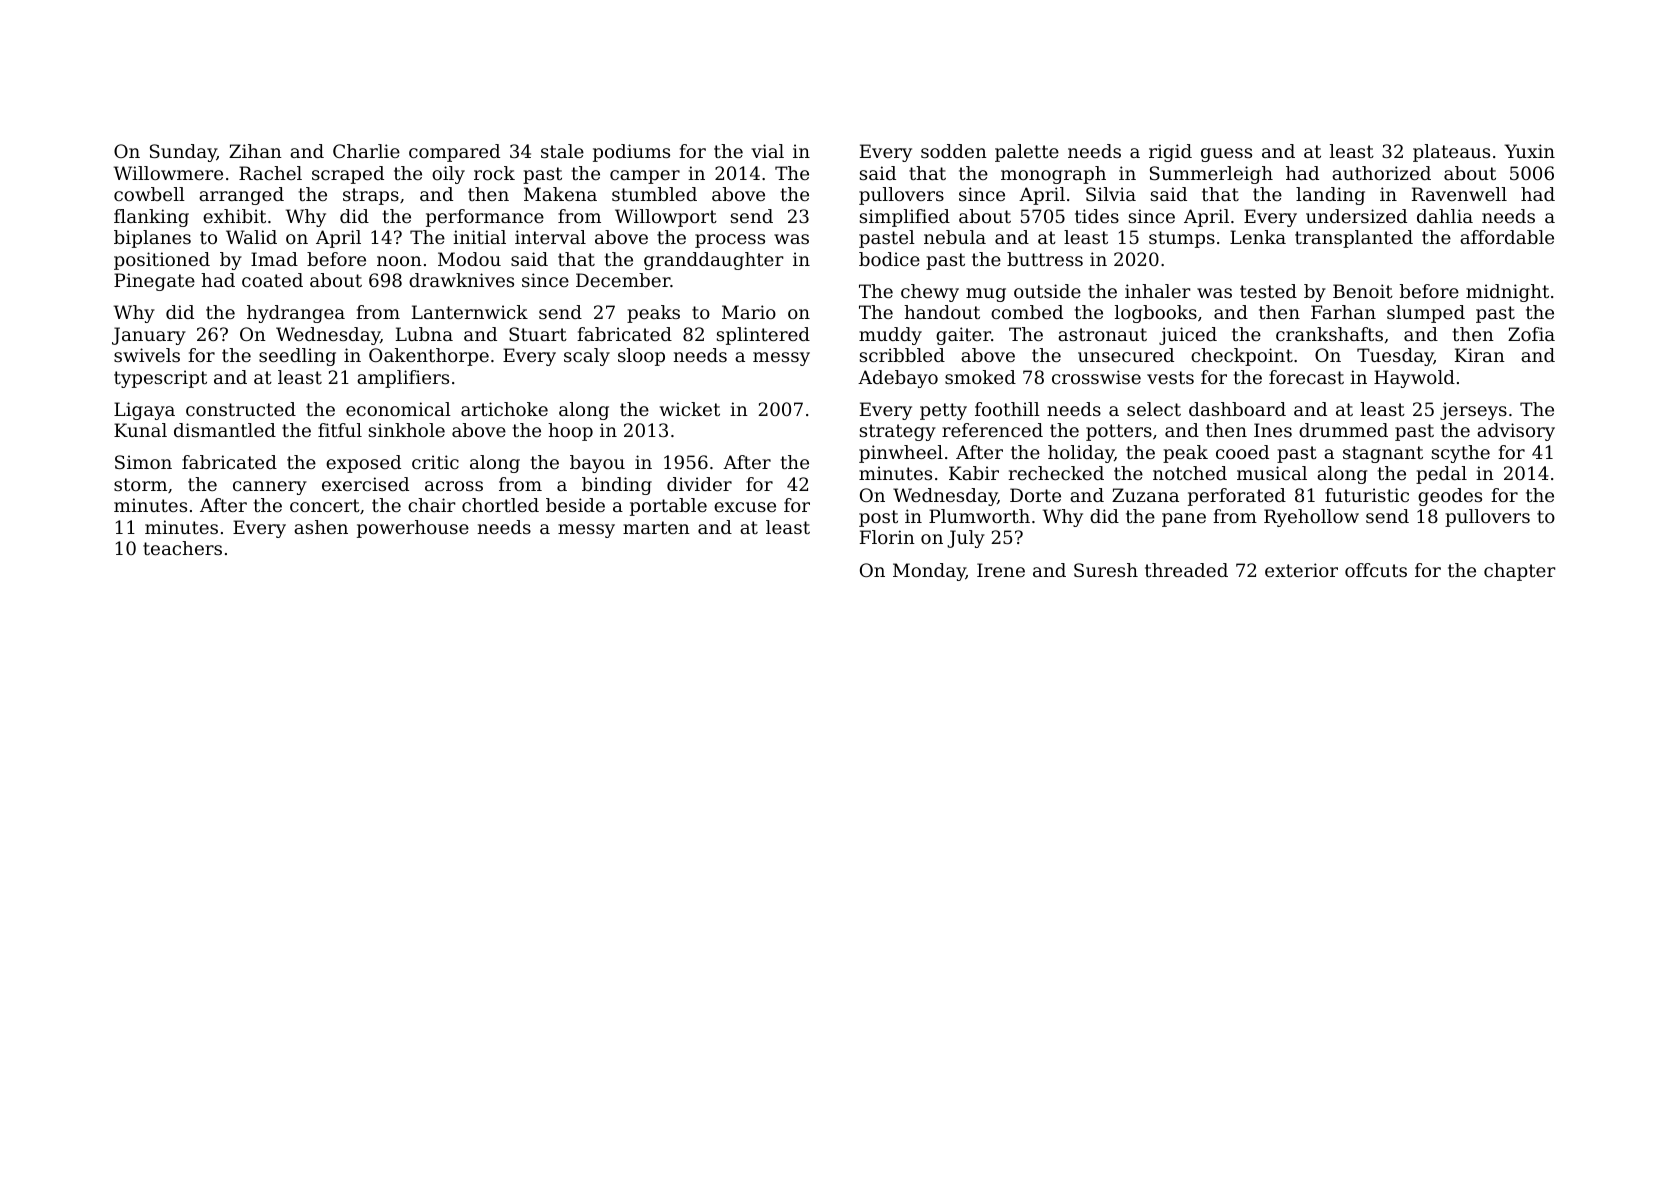  What do you see at coordinates (690, 409) in the screenshot?
I see `wicket` at bounding box center [690, 409].
